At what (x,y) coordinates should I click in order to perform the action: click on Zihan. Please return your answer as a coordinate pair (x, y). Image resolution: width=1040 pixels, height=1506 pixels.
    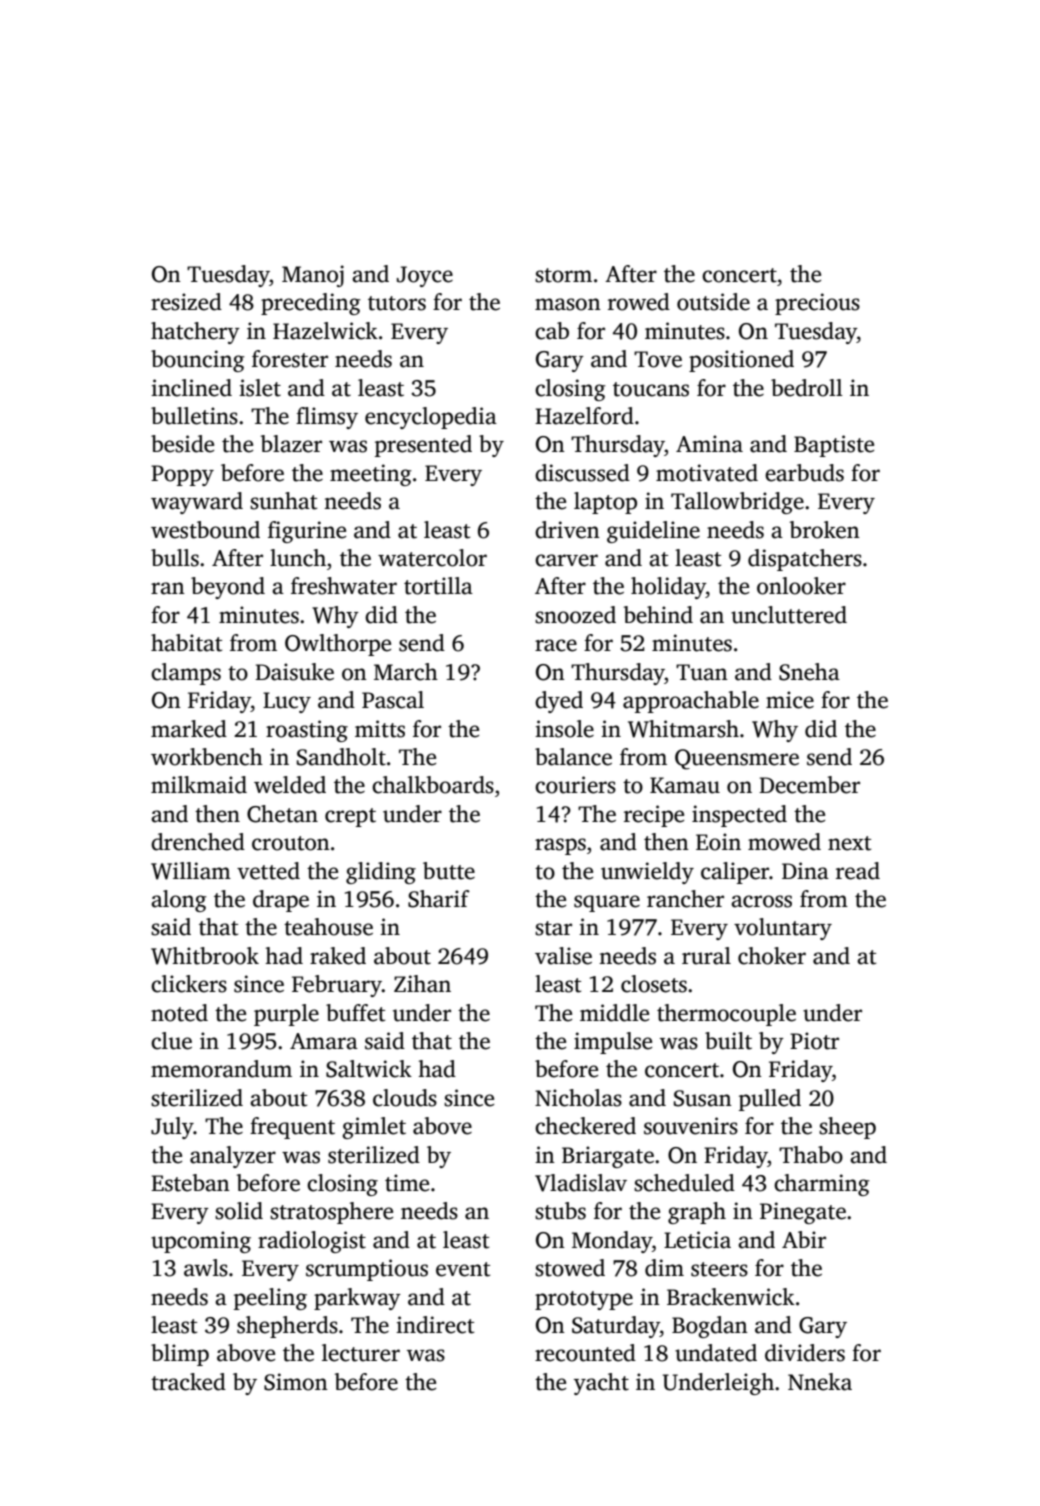
    Looking at the image, I should click on (422, 984).
